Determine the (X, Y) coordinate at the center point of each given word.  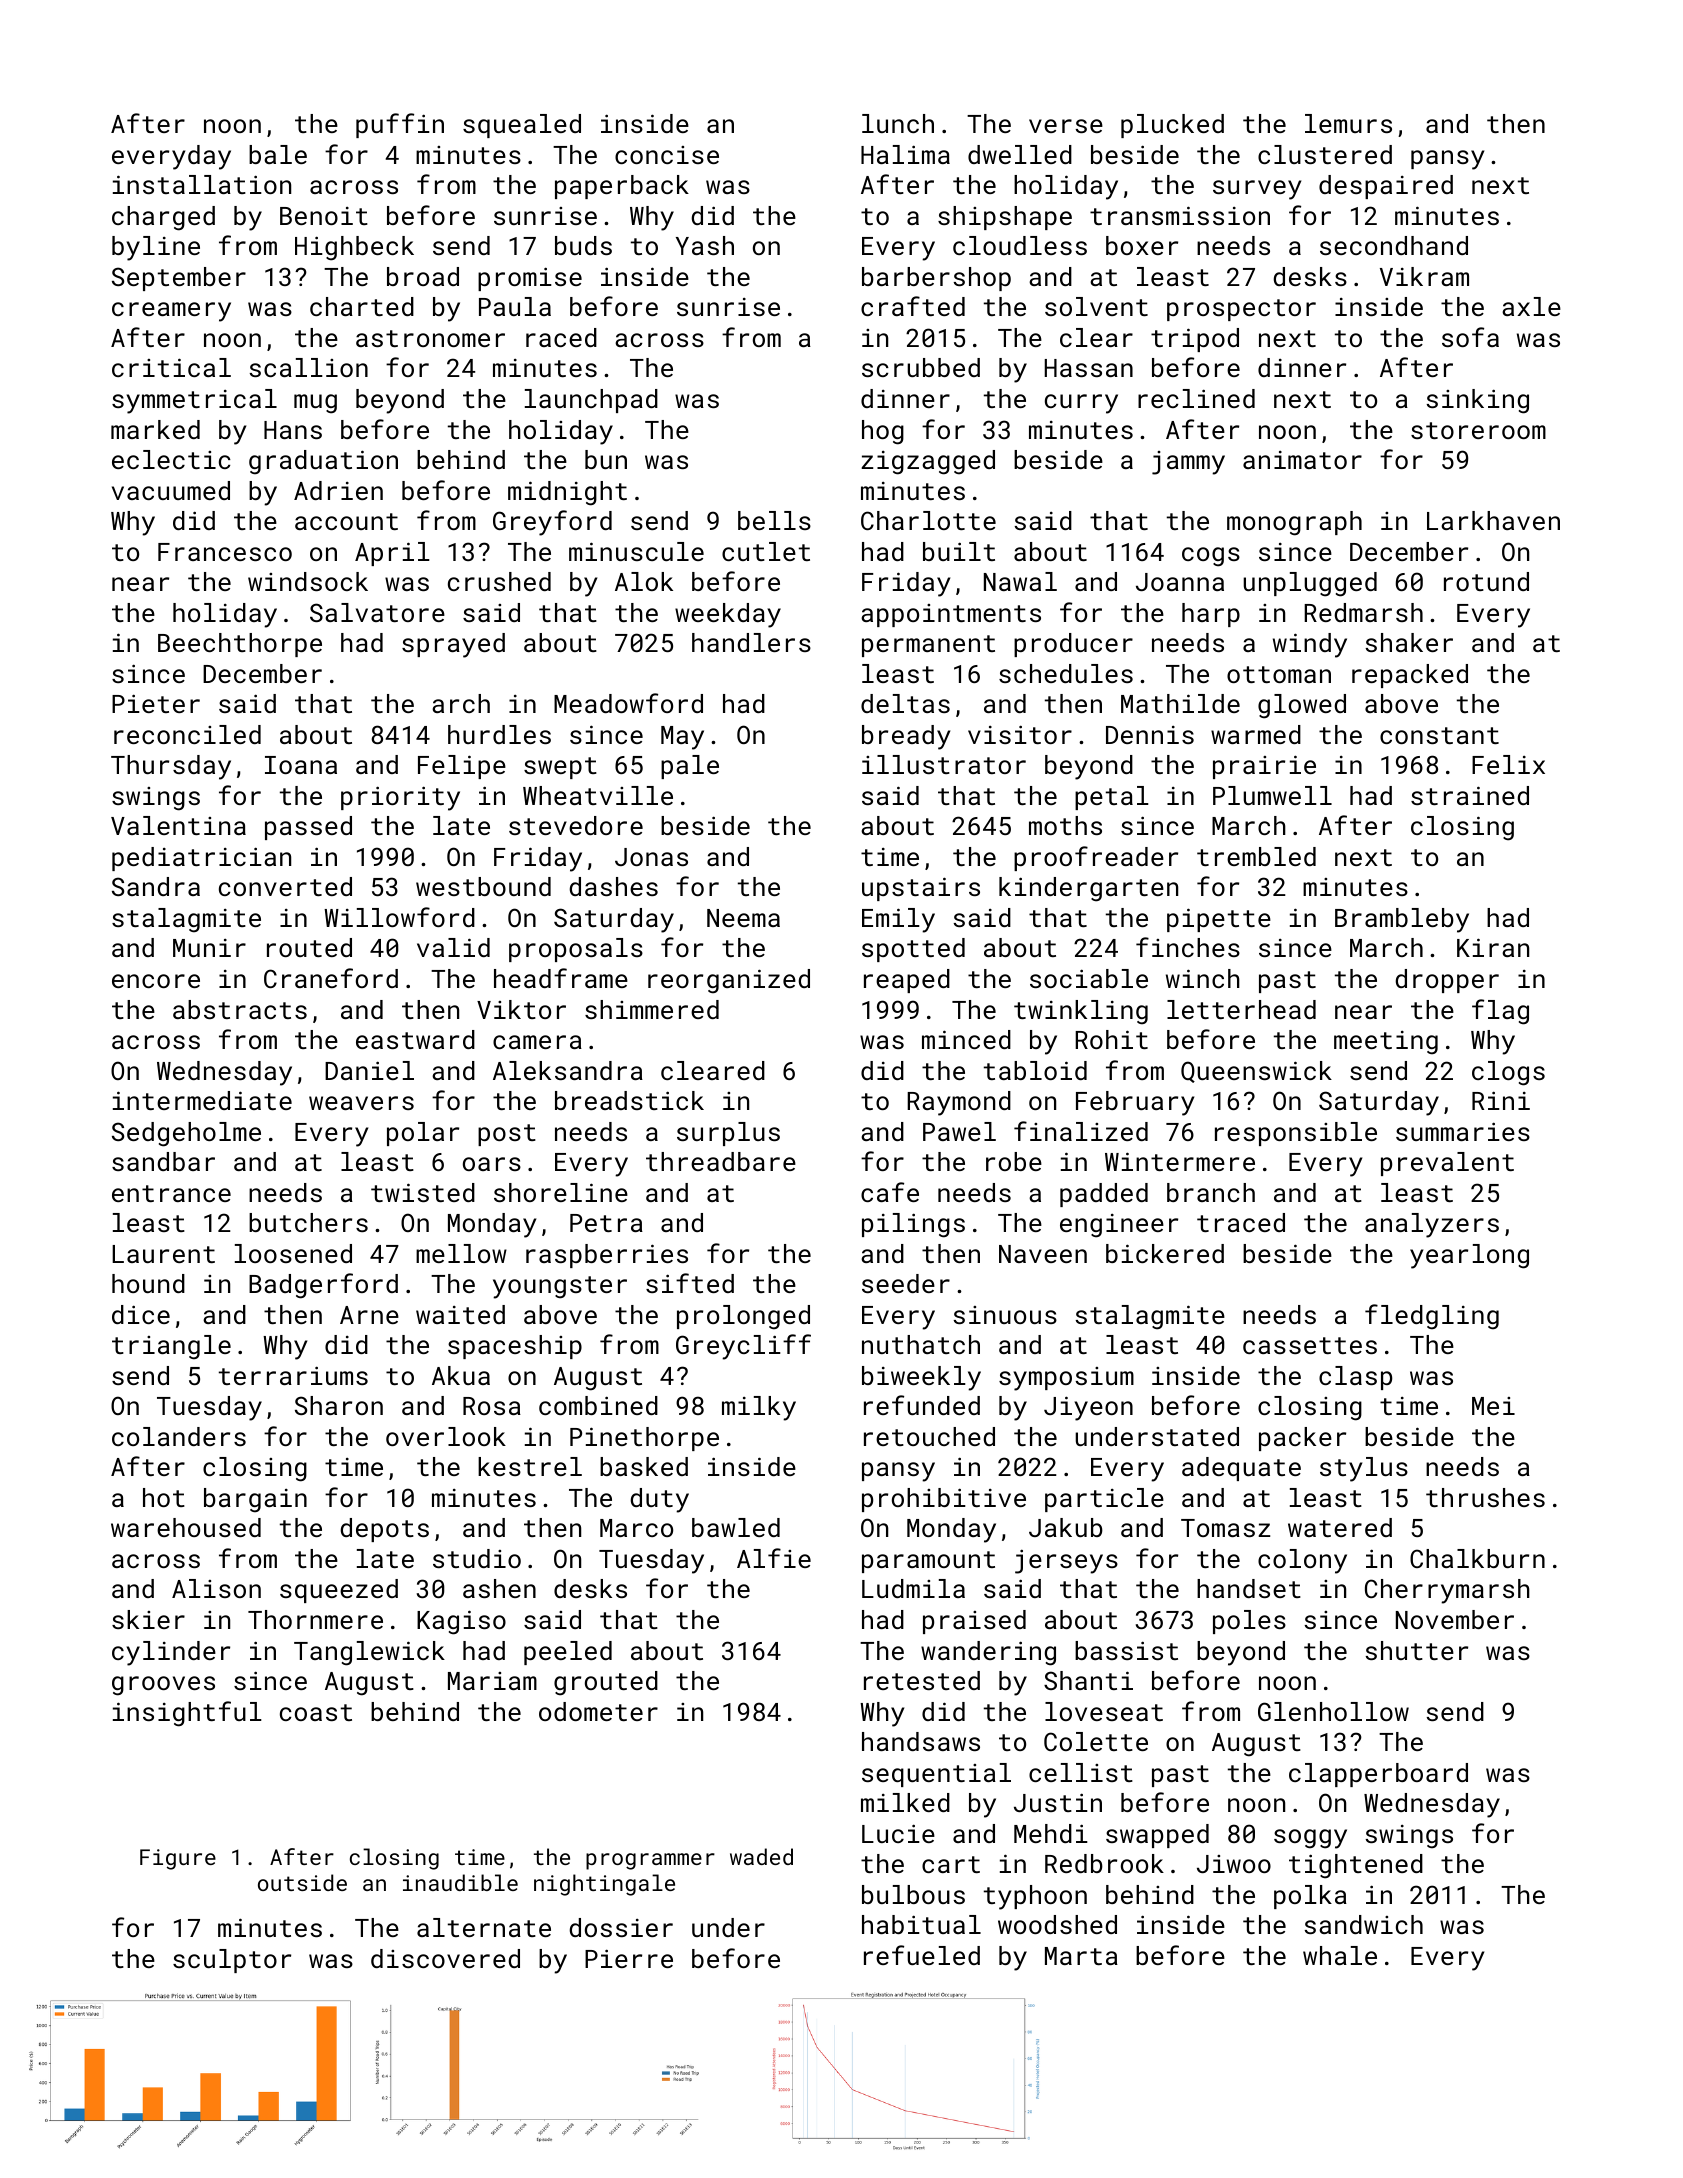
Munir (209, 948)
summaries (1463, 1131)
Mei (1493, 1406)
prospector (1241, 310)
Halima (905, 154)
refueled (922, 1955)
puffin (400, 125)
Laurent (163, 1254)
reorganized (729, 981)
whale (1340, 1955)
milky (759, 1408)
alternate (484, 1927)
